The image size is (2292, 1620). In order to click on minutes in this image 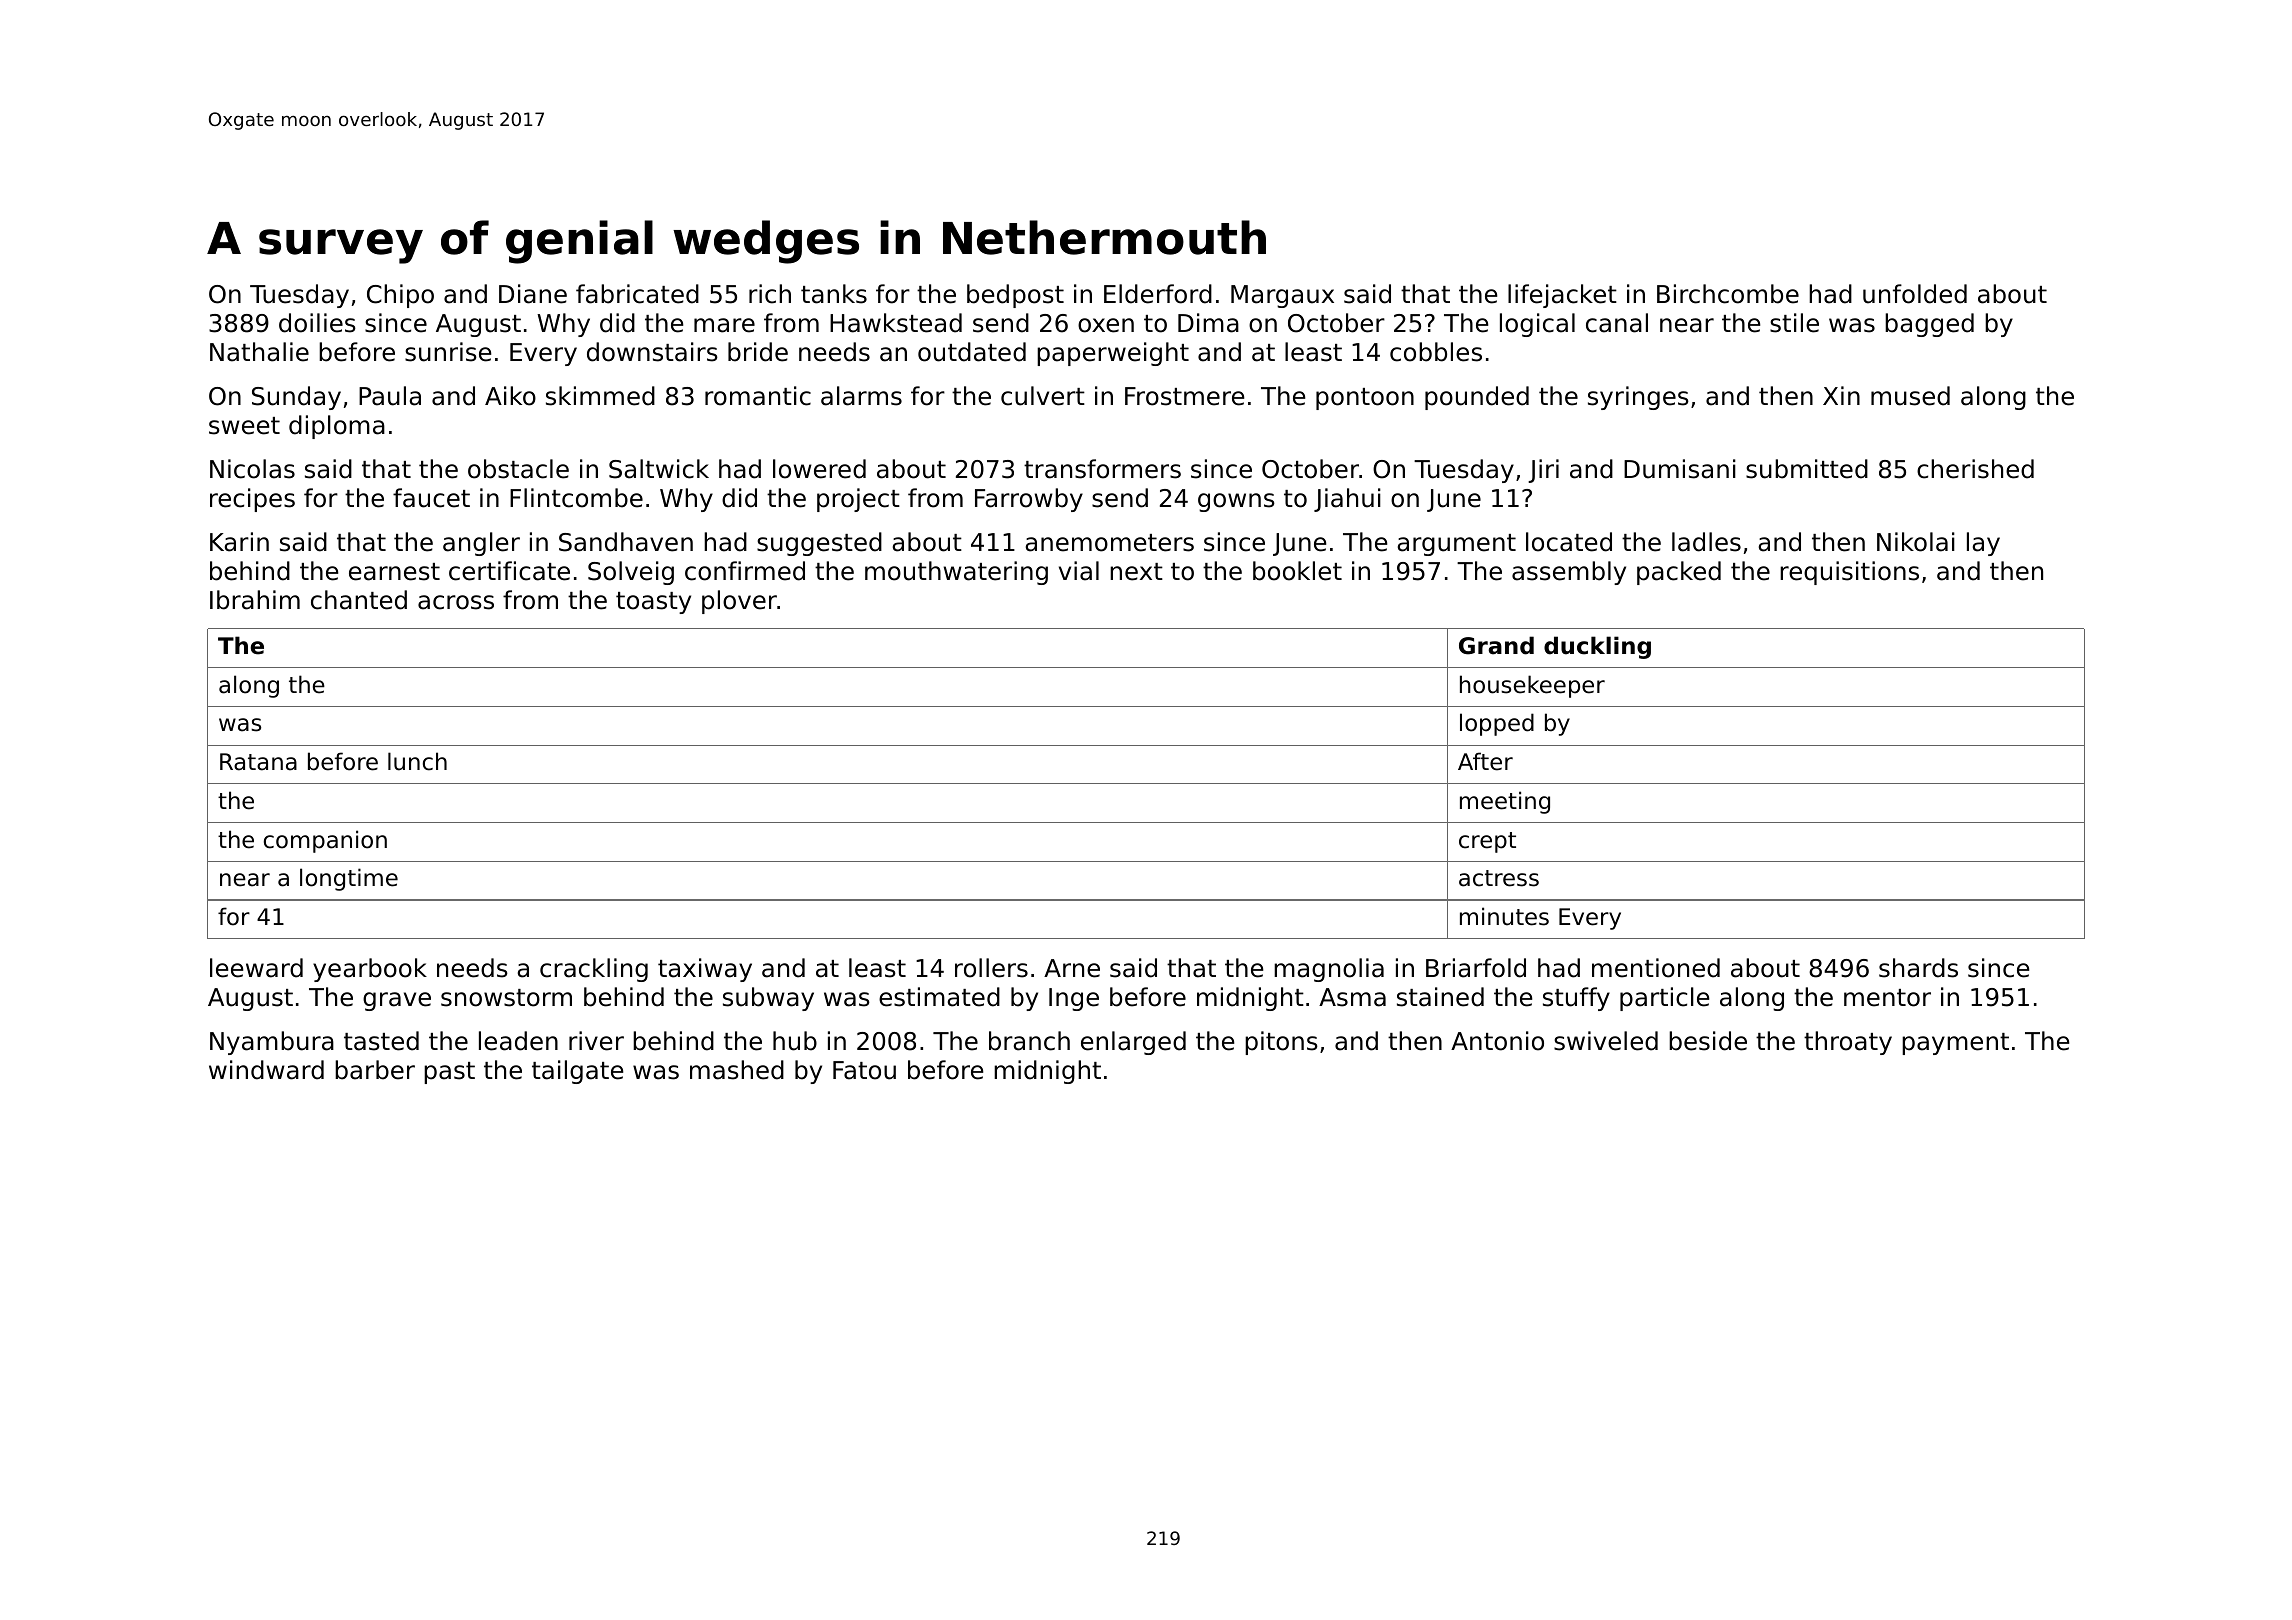, I will do `click(1504, 916)`.
